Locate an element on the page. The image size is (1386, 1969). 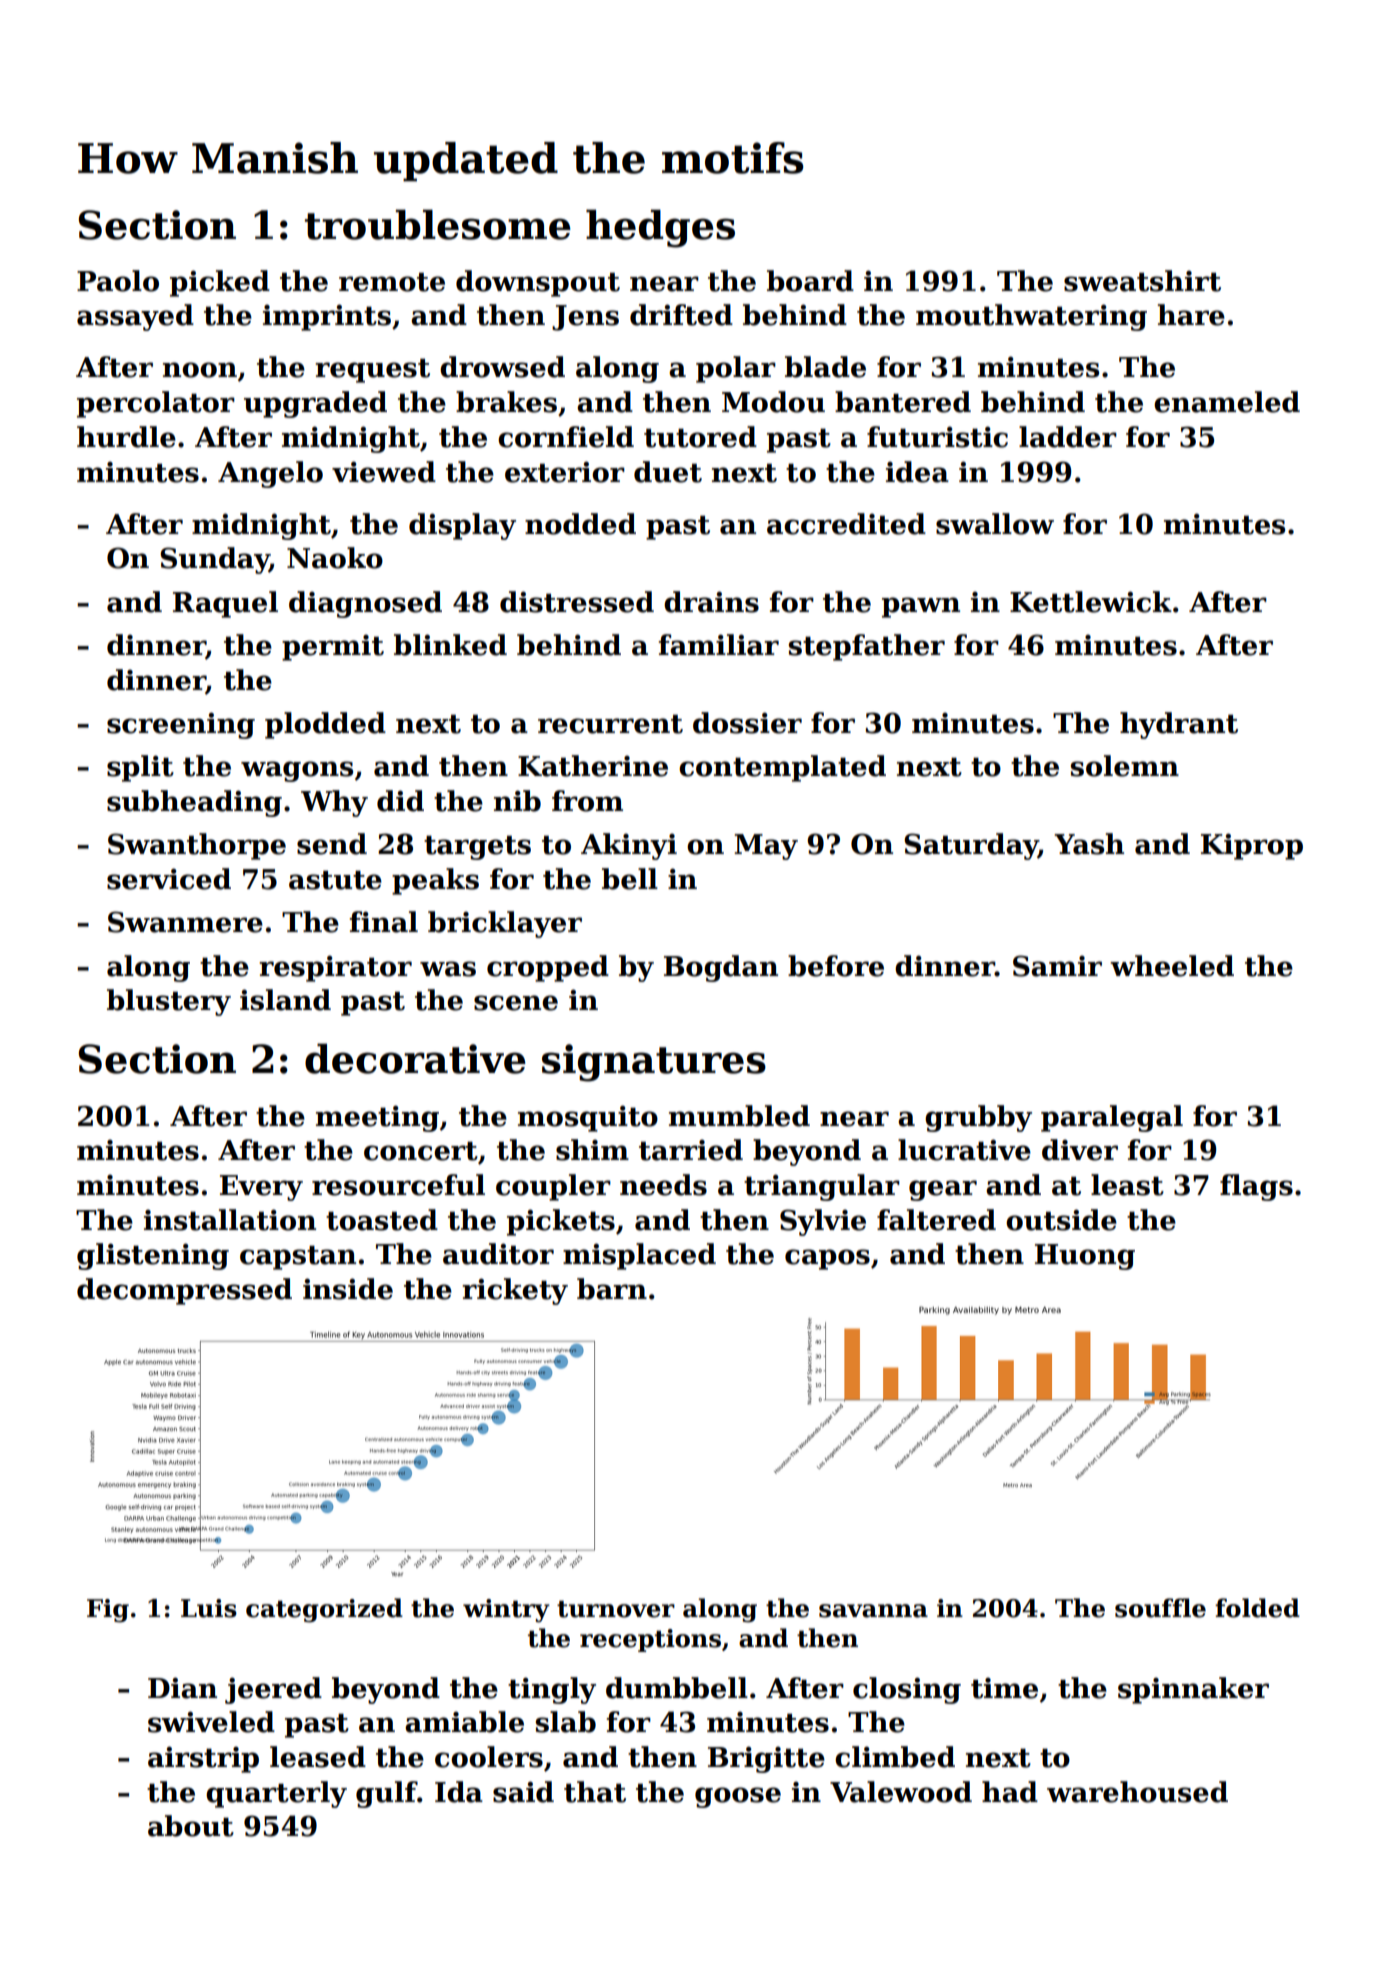
hedges is located at coordinates (660, 228).
